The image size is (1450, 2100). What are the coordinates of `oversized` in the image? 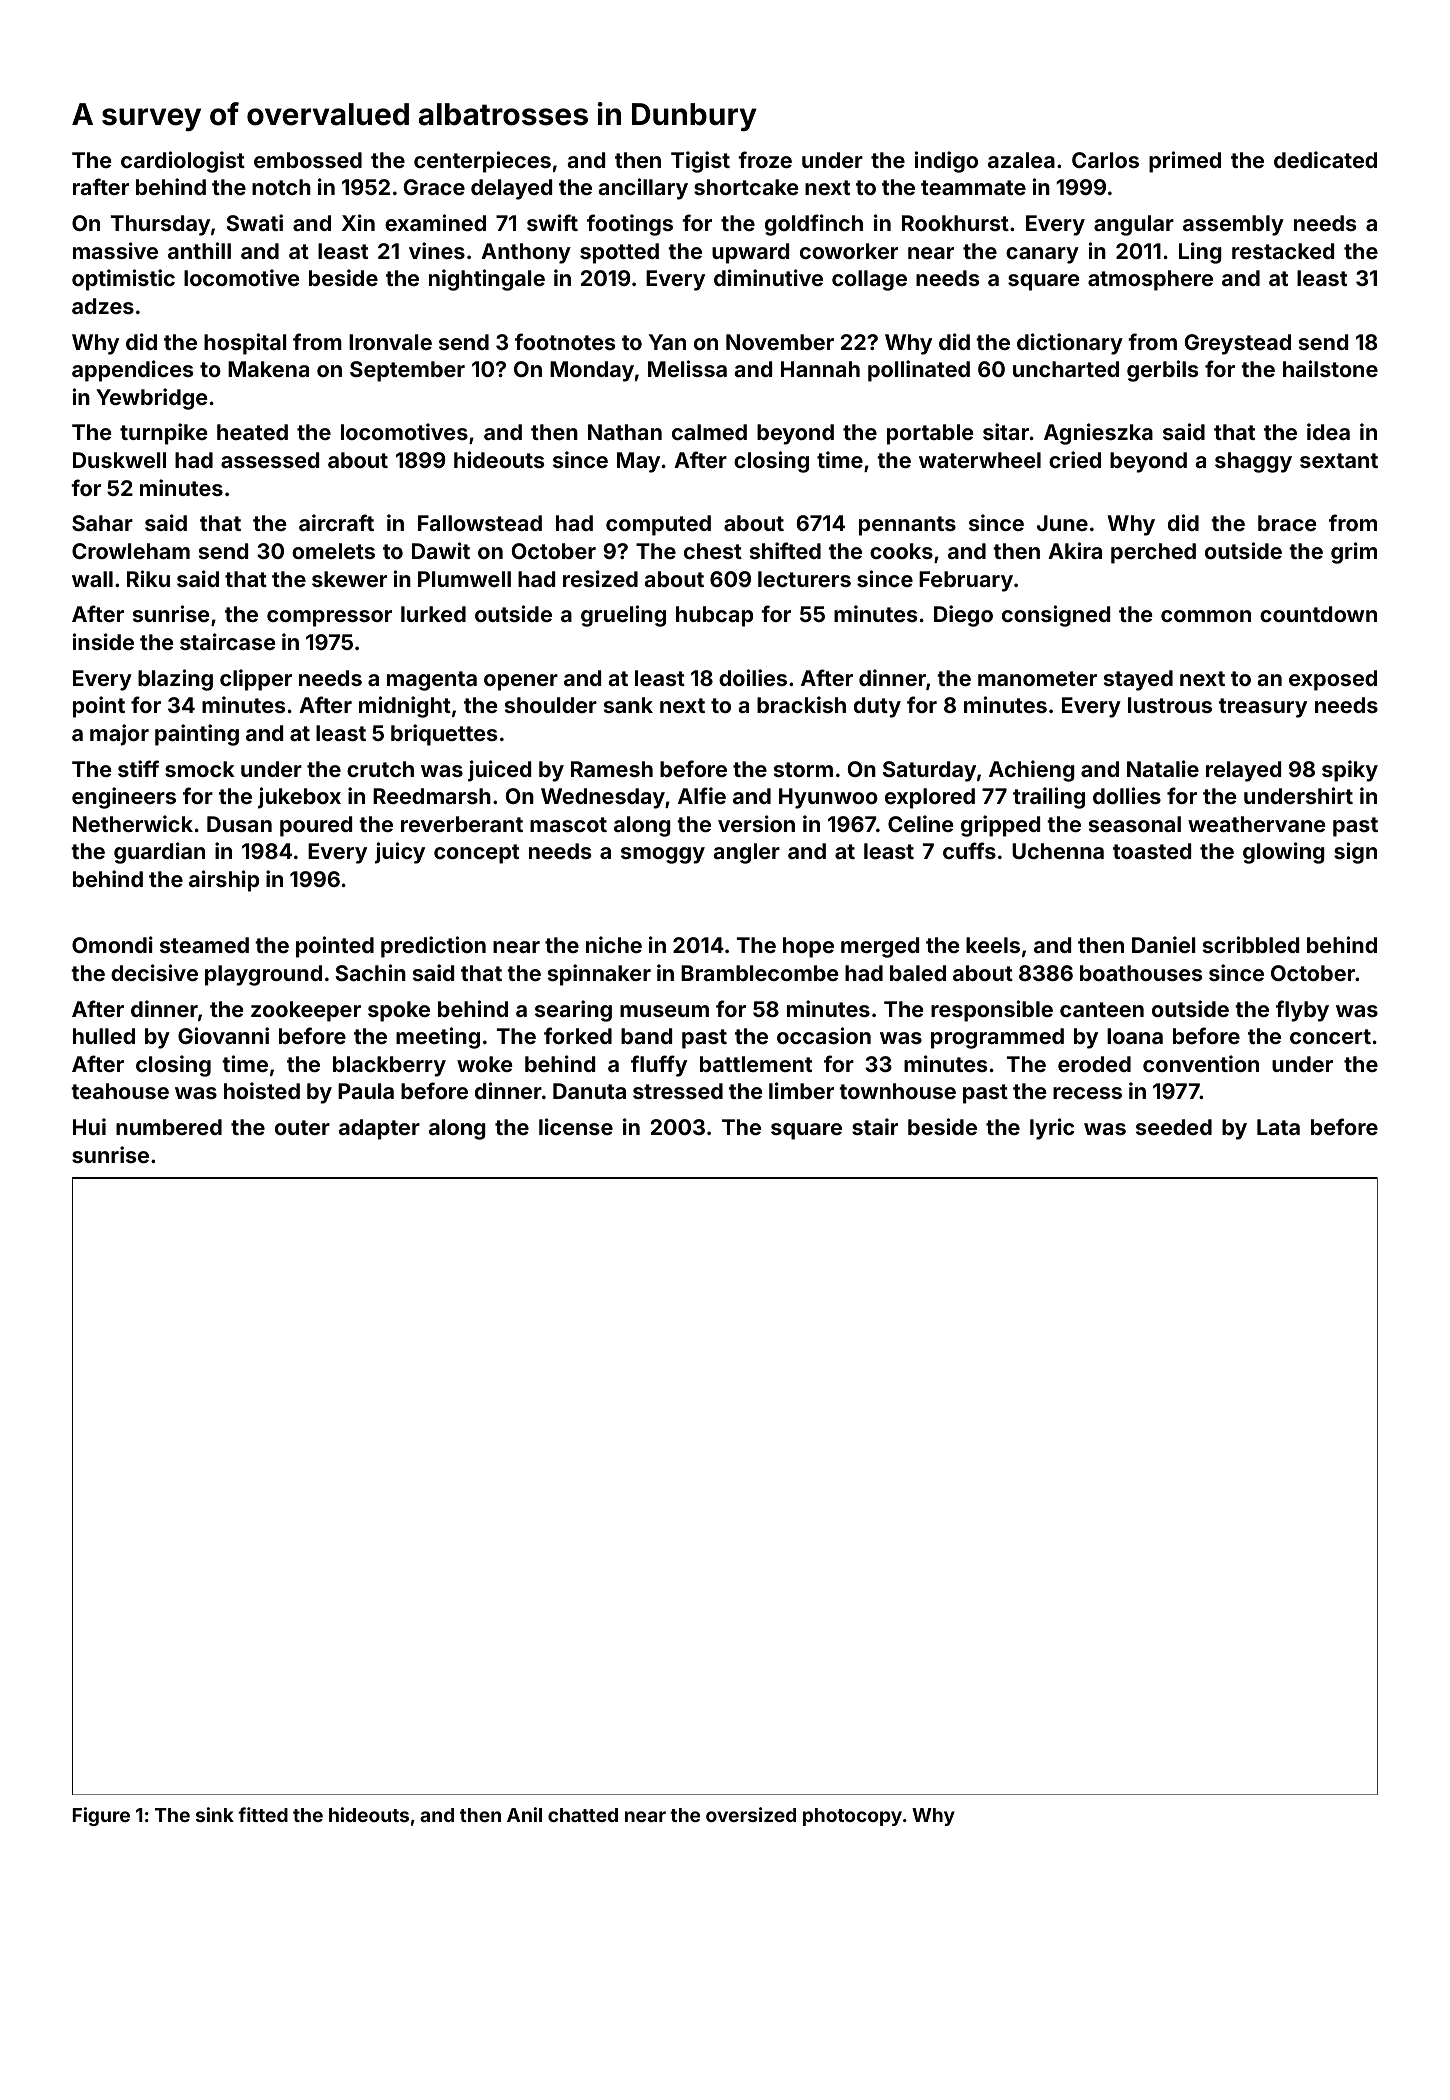 It's located at (751, 1814).
